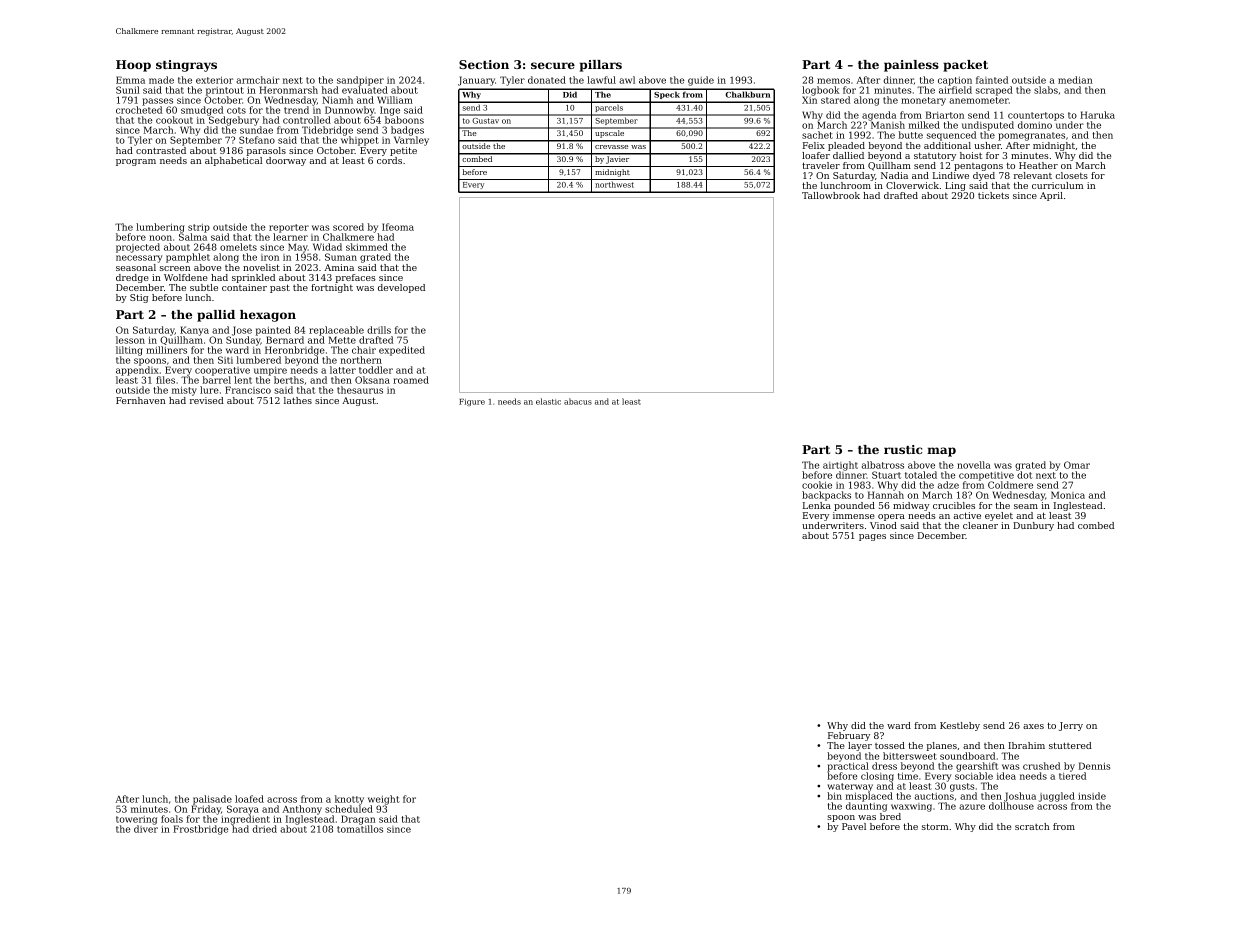 The width and height of the document is (1233, 952). What do you see at coordinates (935, 826) in the document?
I see `storm` at bounding box center [935, 826].
